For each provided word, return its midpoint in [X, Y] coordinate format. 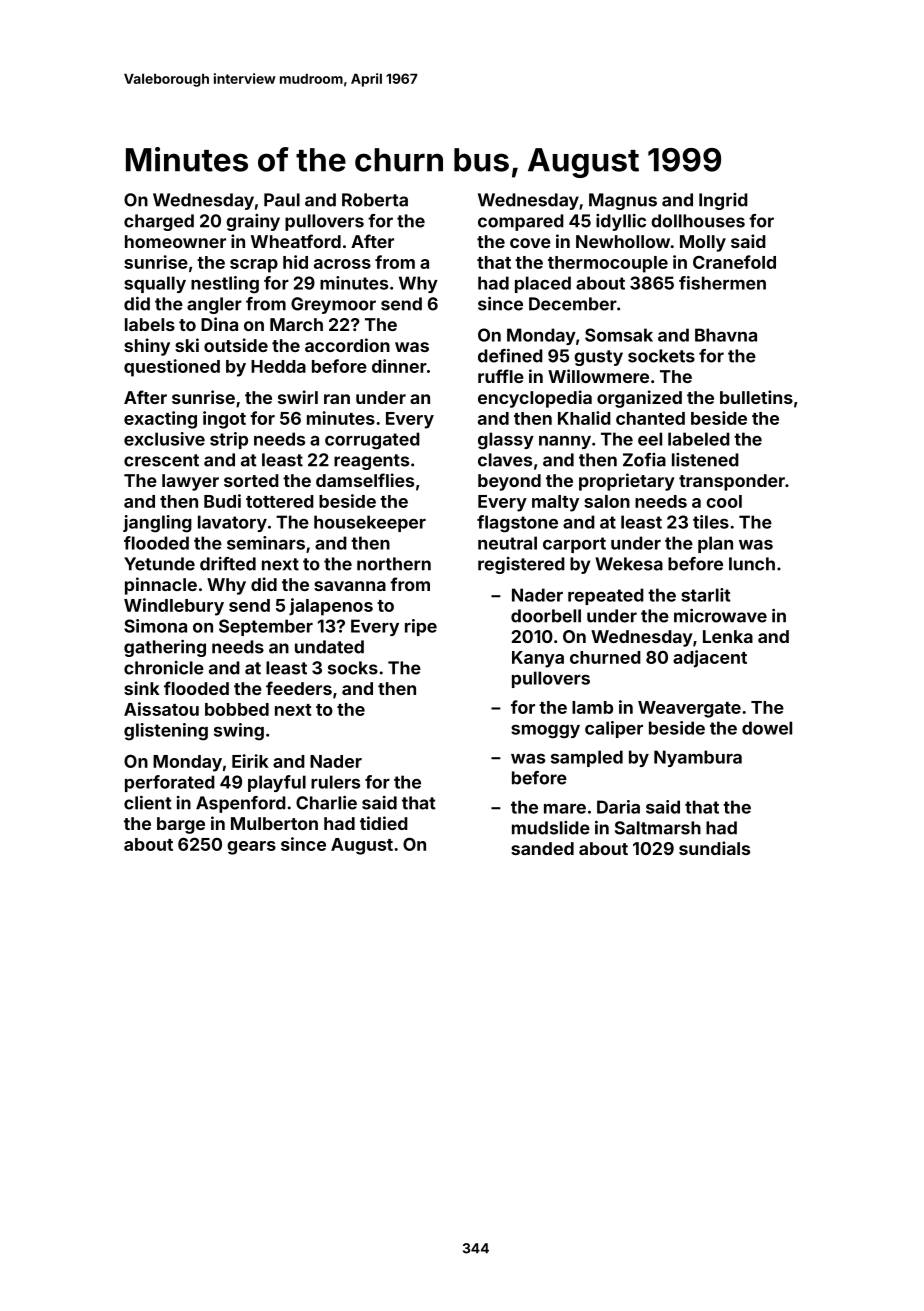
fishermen [722, 283]
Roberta [375, 200]
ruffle [501, 376]
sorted [251, 480]
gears [251, 848]
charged [159, 222]
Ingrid [723, 201]
